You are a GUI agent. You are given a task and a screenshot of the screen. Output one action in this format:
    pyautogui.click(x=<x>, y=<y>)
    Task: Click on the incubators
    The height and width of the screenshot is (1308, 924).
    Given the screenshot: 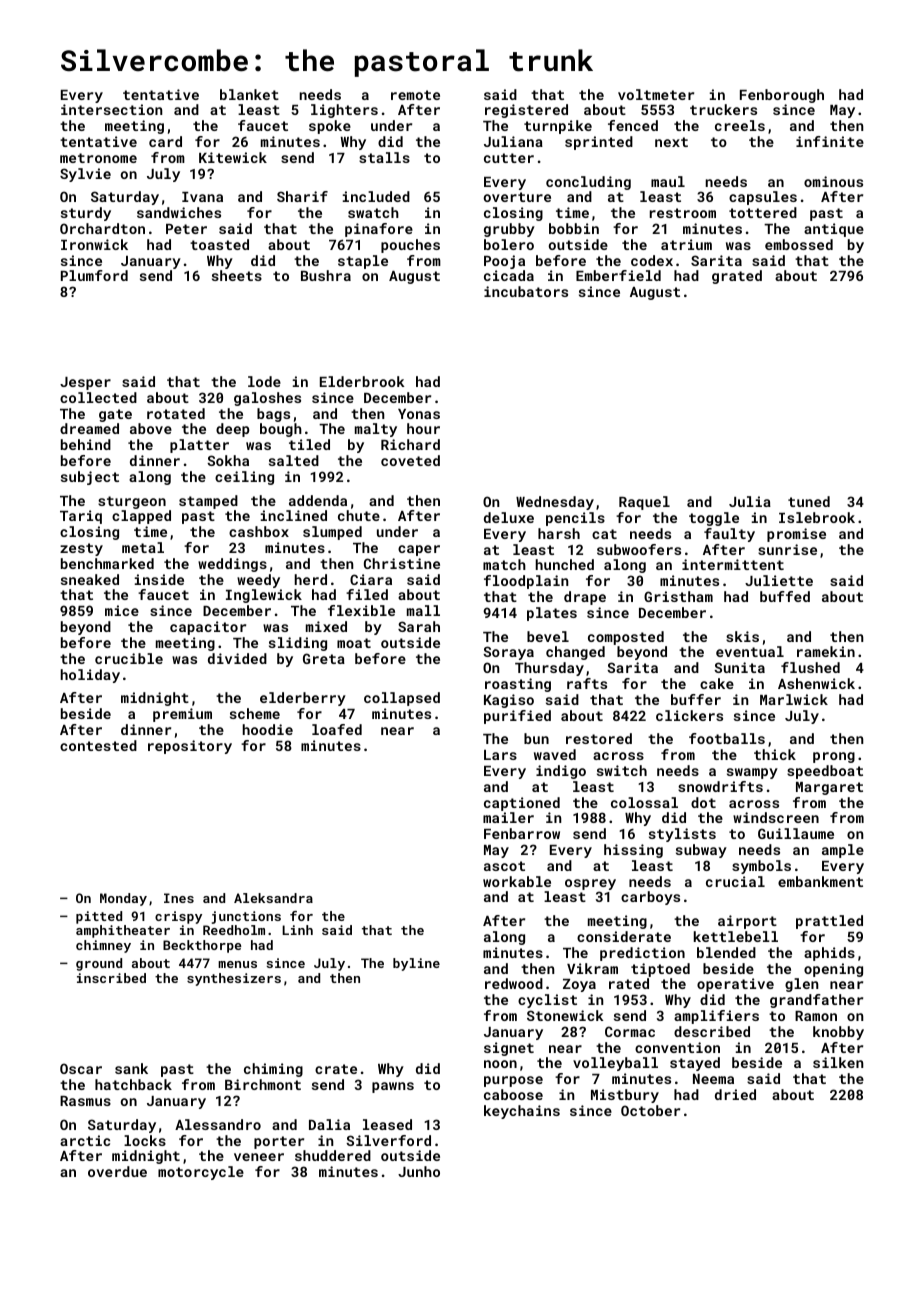 What is the action you would take?
    pyautogui.click(x=526, y=291)
